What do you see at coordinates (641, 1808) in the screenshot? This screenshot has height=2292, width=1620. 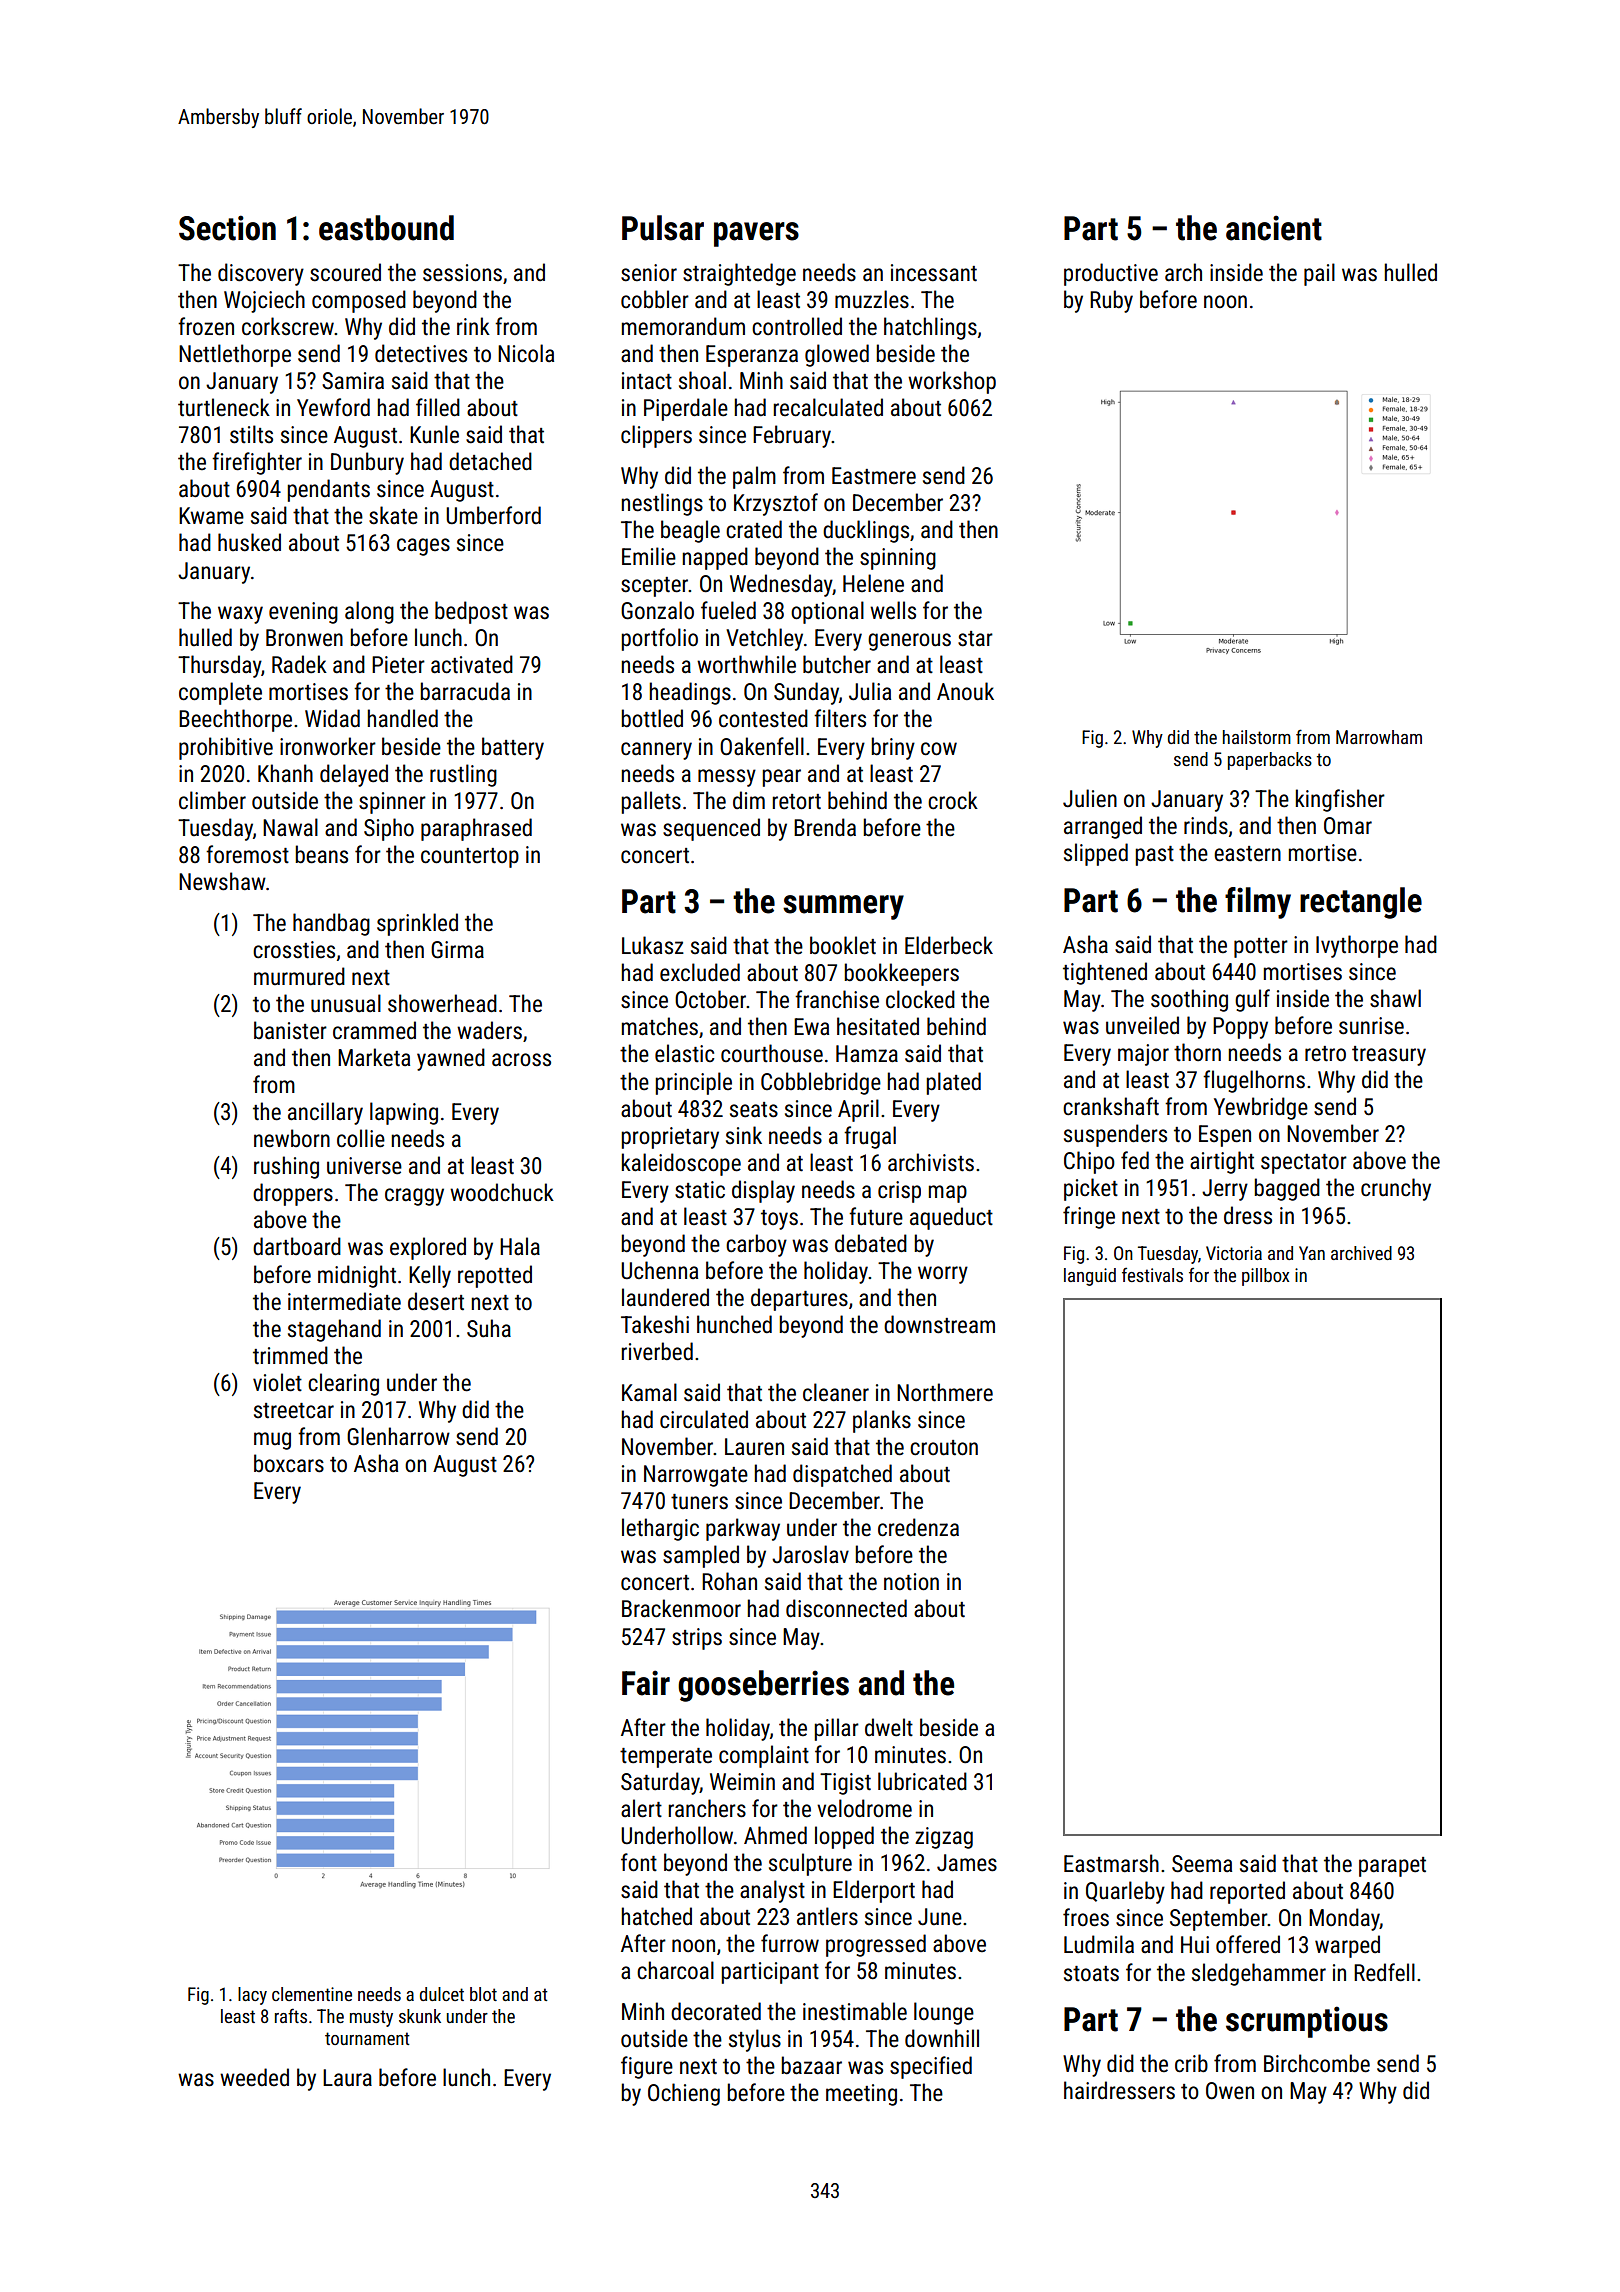 I see `alert` at bounding box center [641, 1808].
